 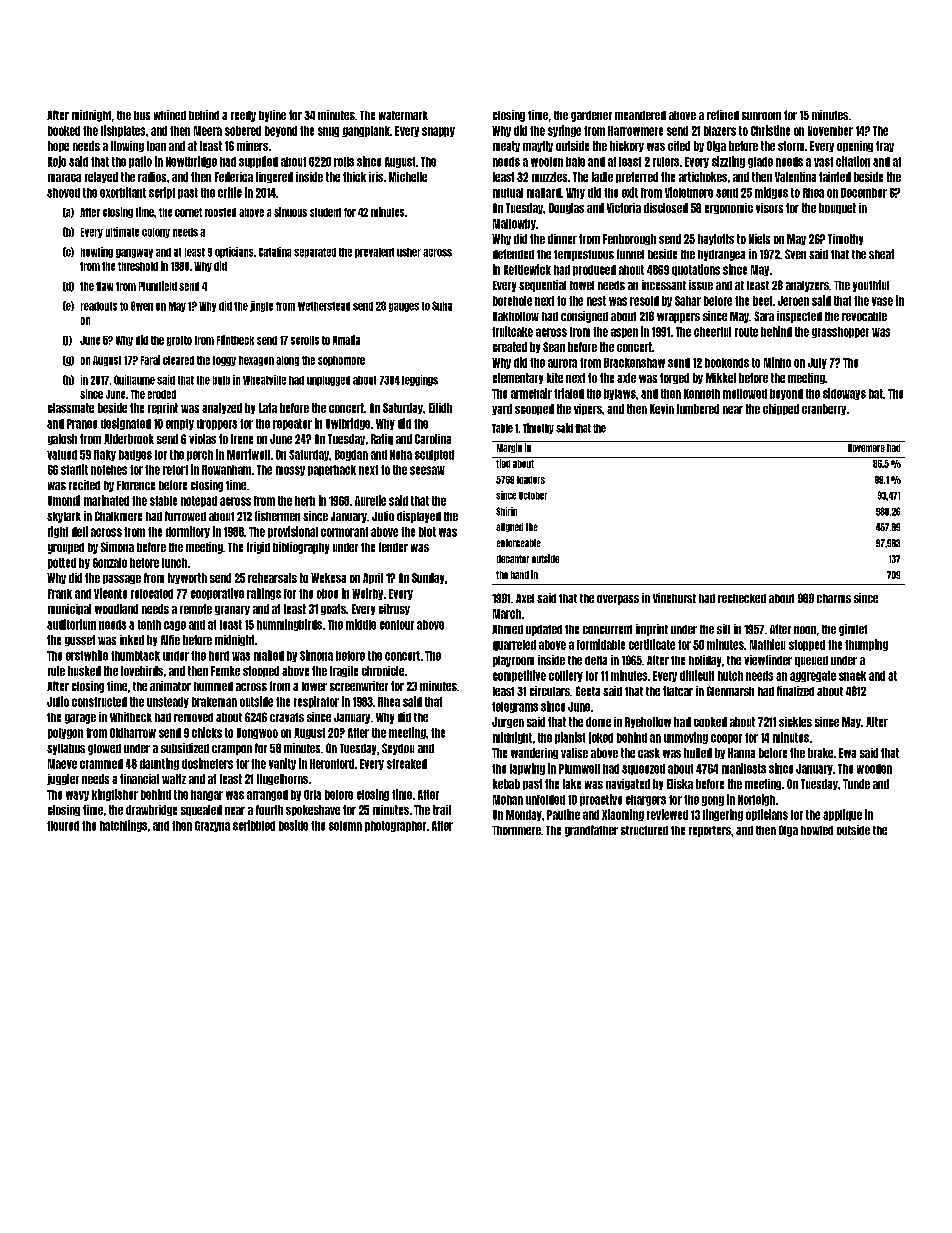 I want to click on jingle, so click(x=261, y=306).
